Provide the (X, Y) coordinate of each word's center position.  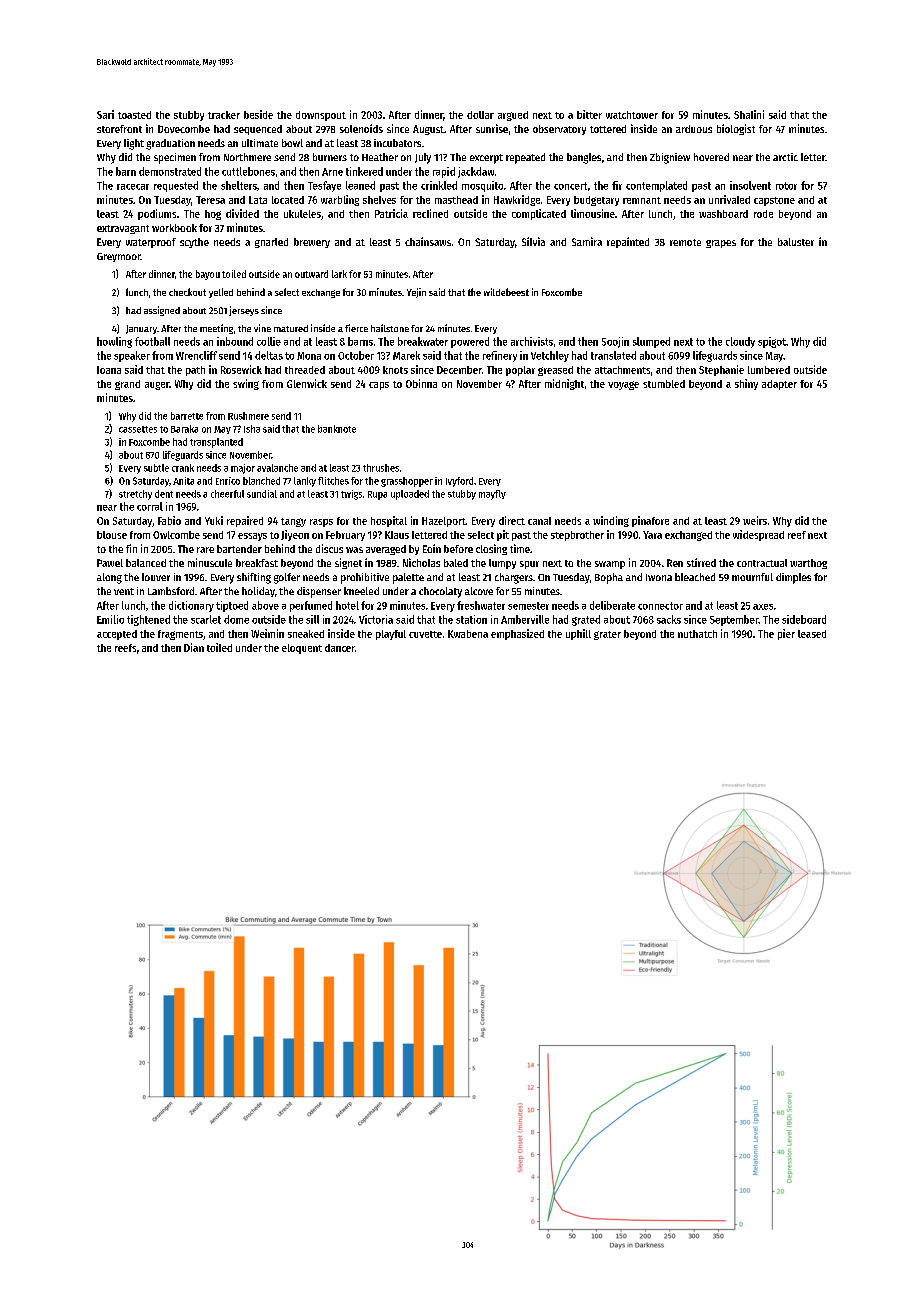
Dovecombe (184, 129)
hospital (389, 521)
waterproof (151, 243)
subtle (156, 468)
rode (763, 214)
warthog (808, 564)
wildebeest (506, 292)
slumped (651, 342)
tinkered (364, 171)
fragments (180, 635)
